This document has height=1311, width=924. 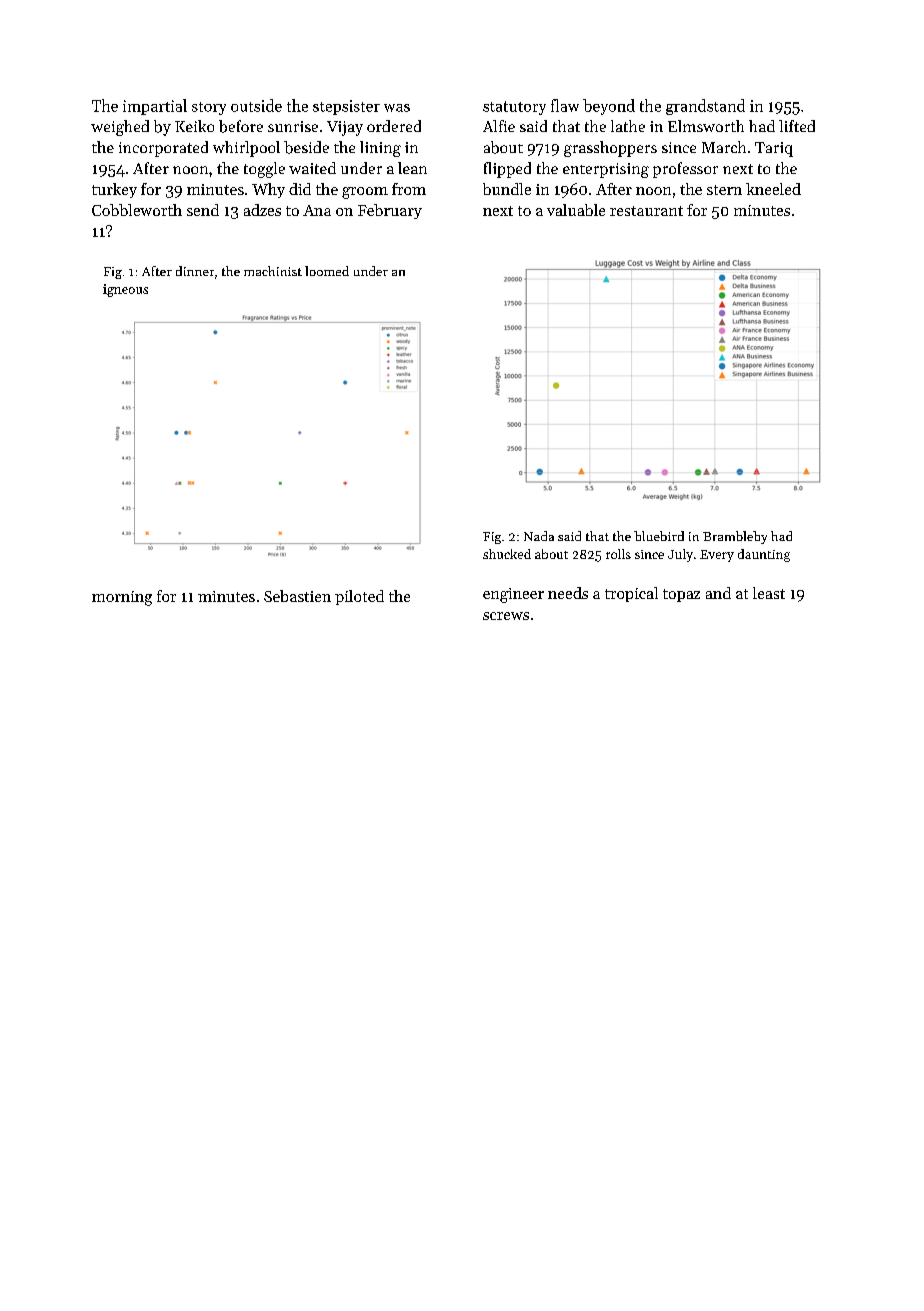 I want to click on Brambleby, so click(x=735, y=537).
